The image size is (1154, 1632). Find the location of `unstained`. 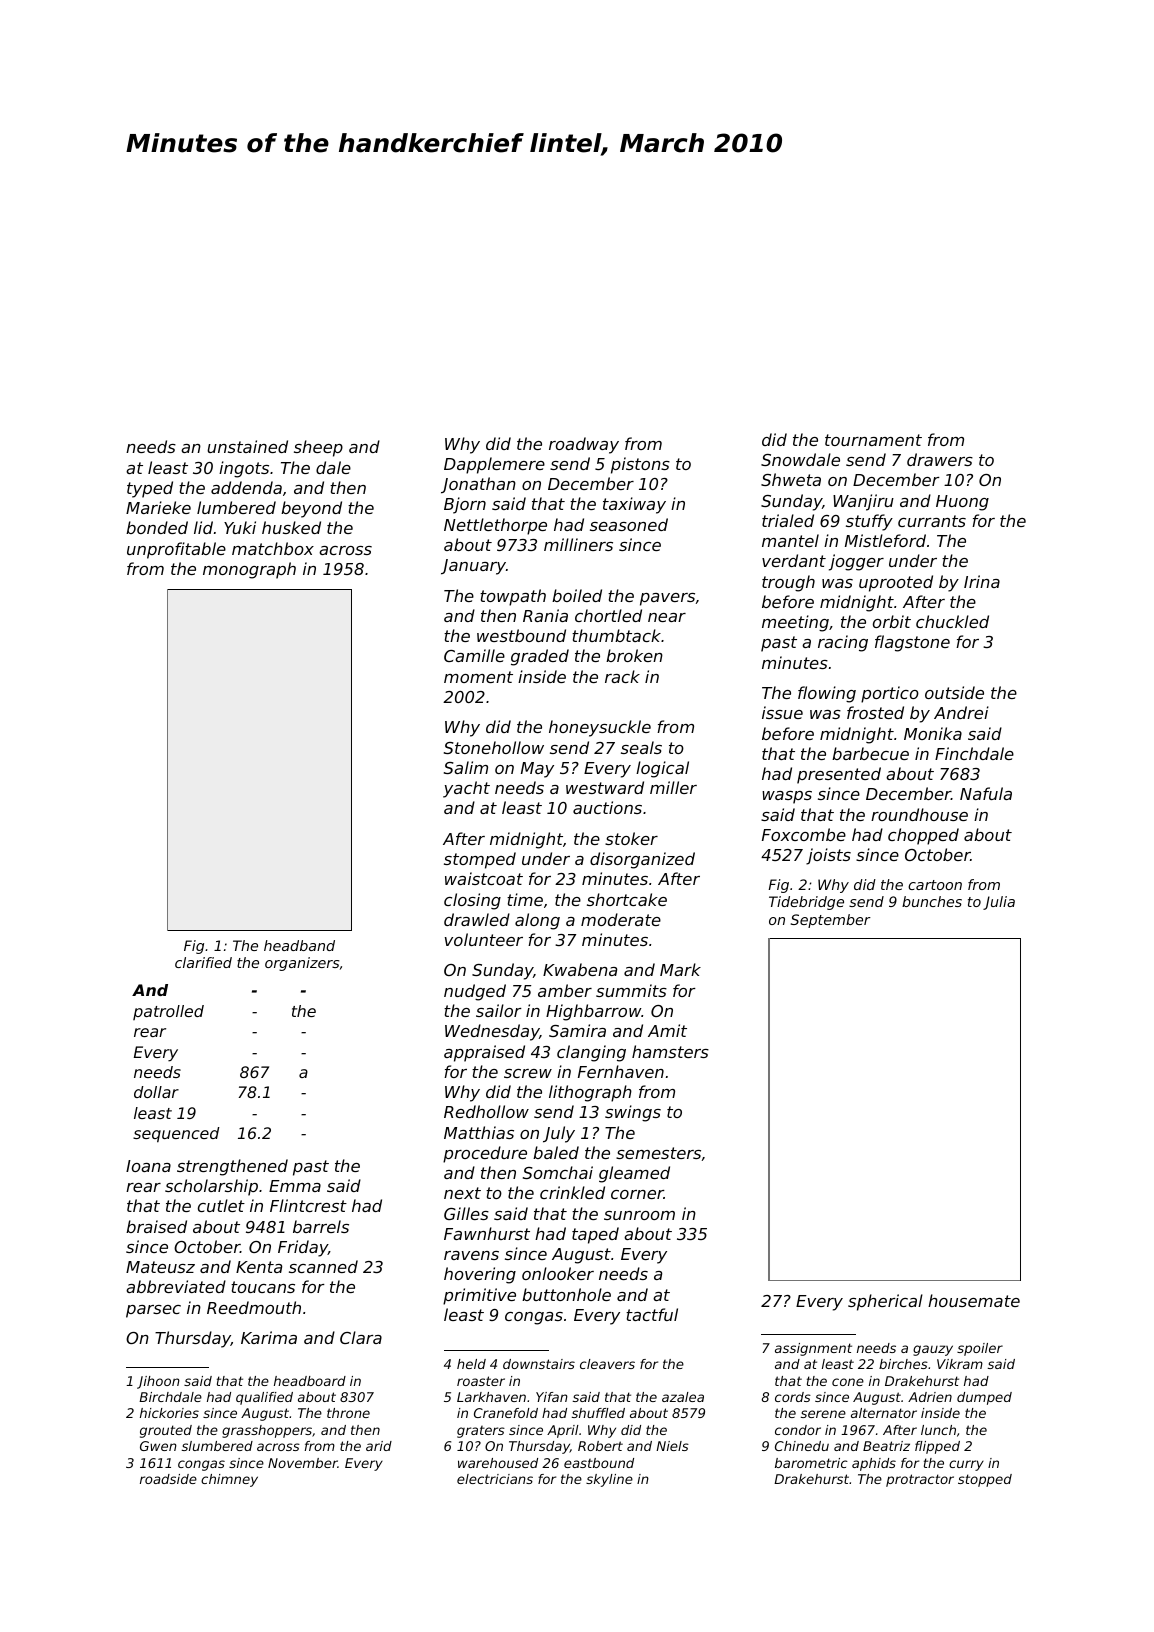

unstained is located at coordinates (247, 446).
